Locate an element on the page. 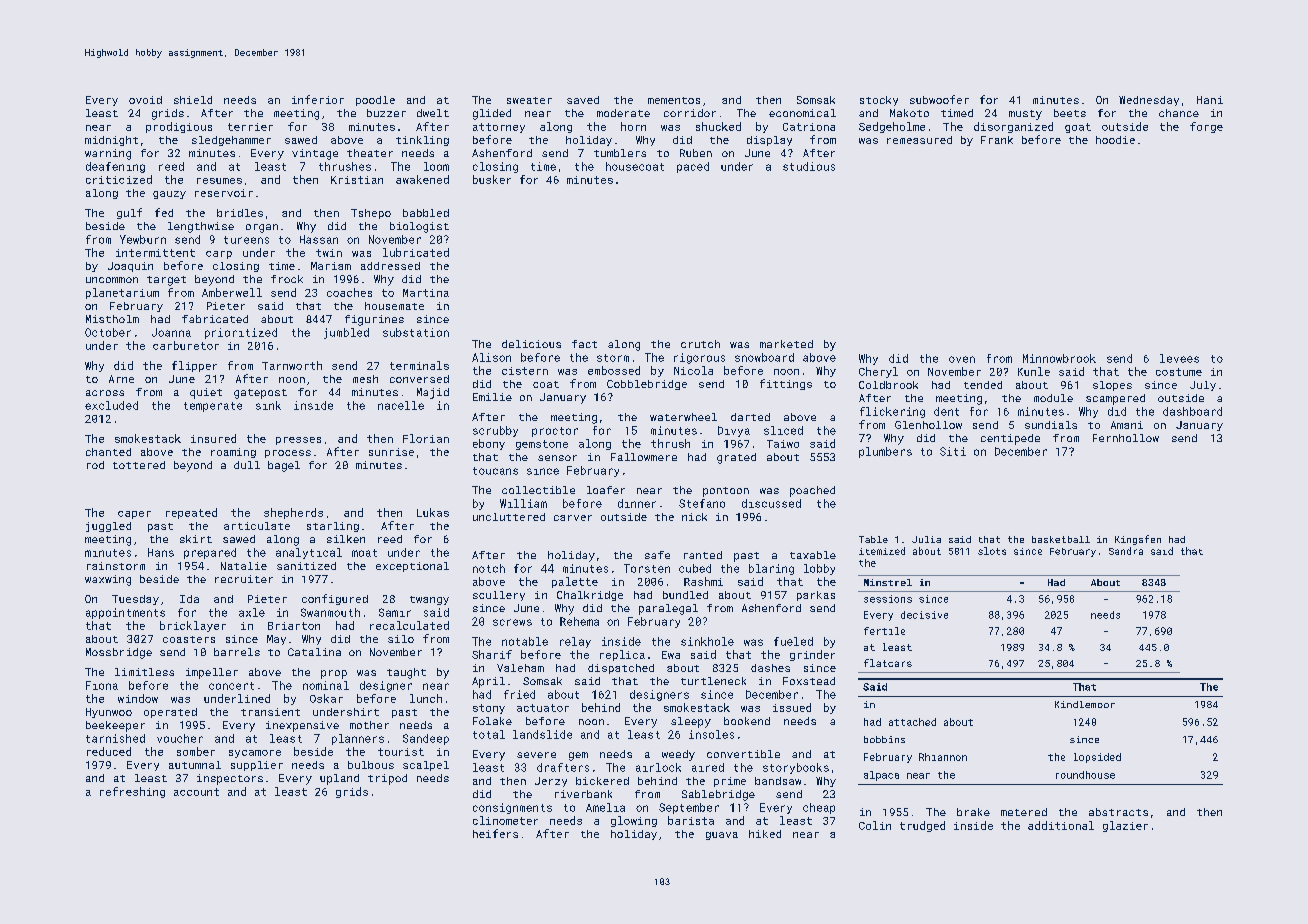  heifers is located at coordinates (495, 833).
